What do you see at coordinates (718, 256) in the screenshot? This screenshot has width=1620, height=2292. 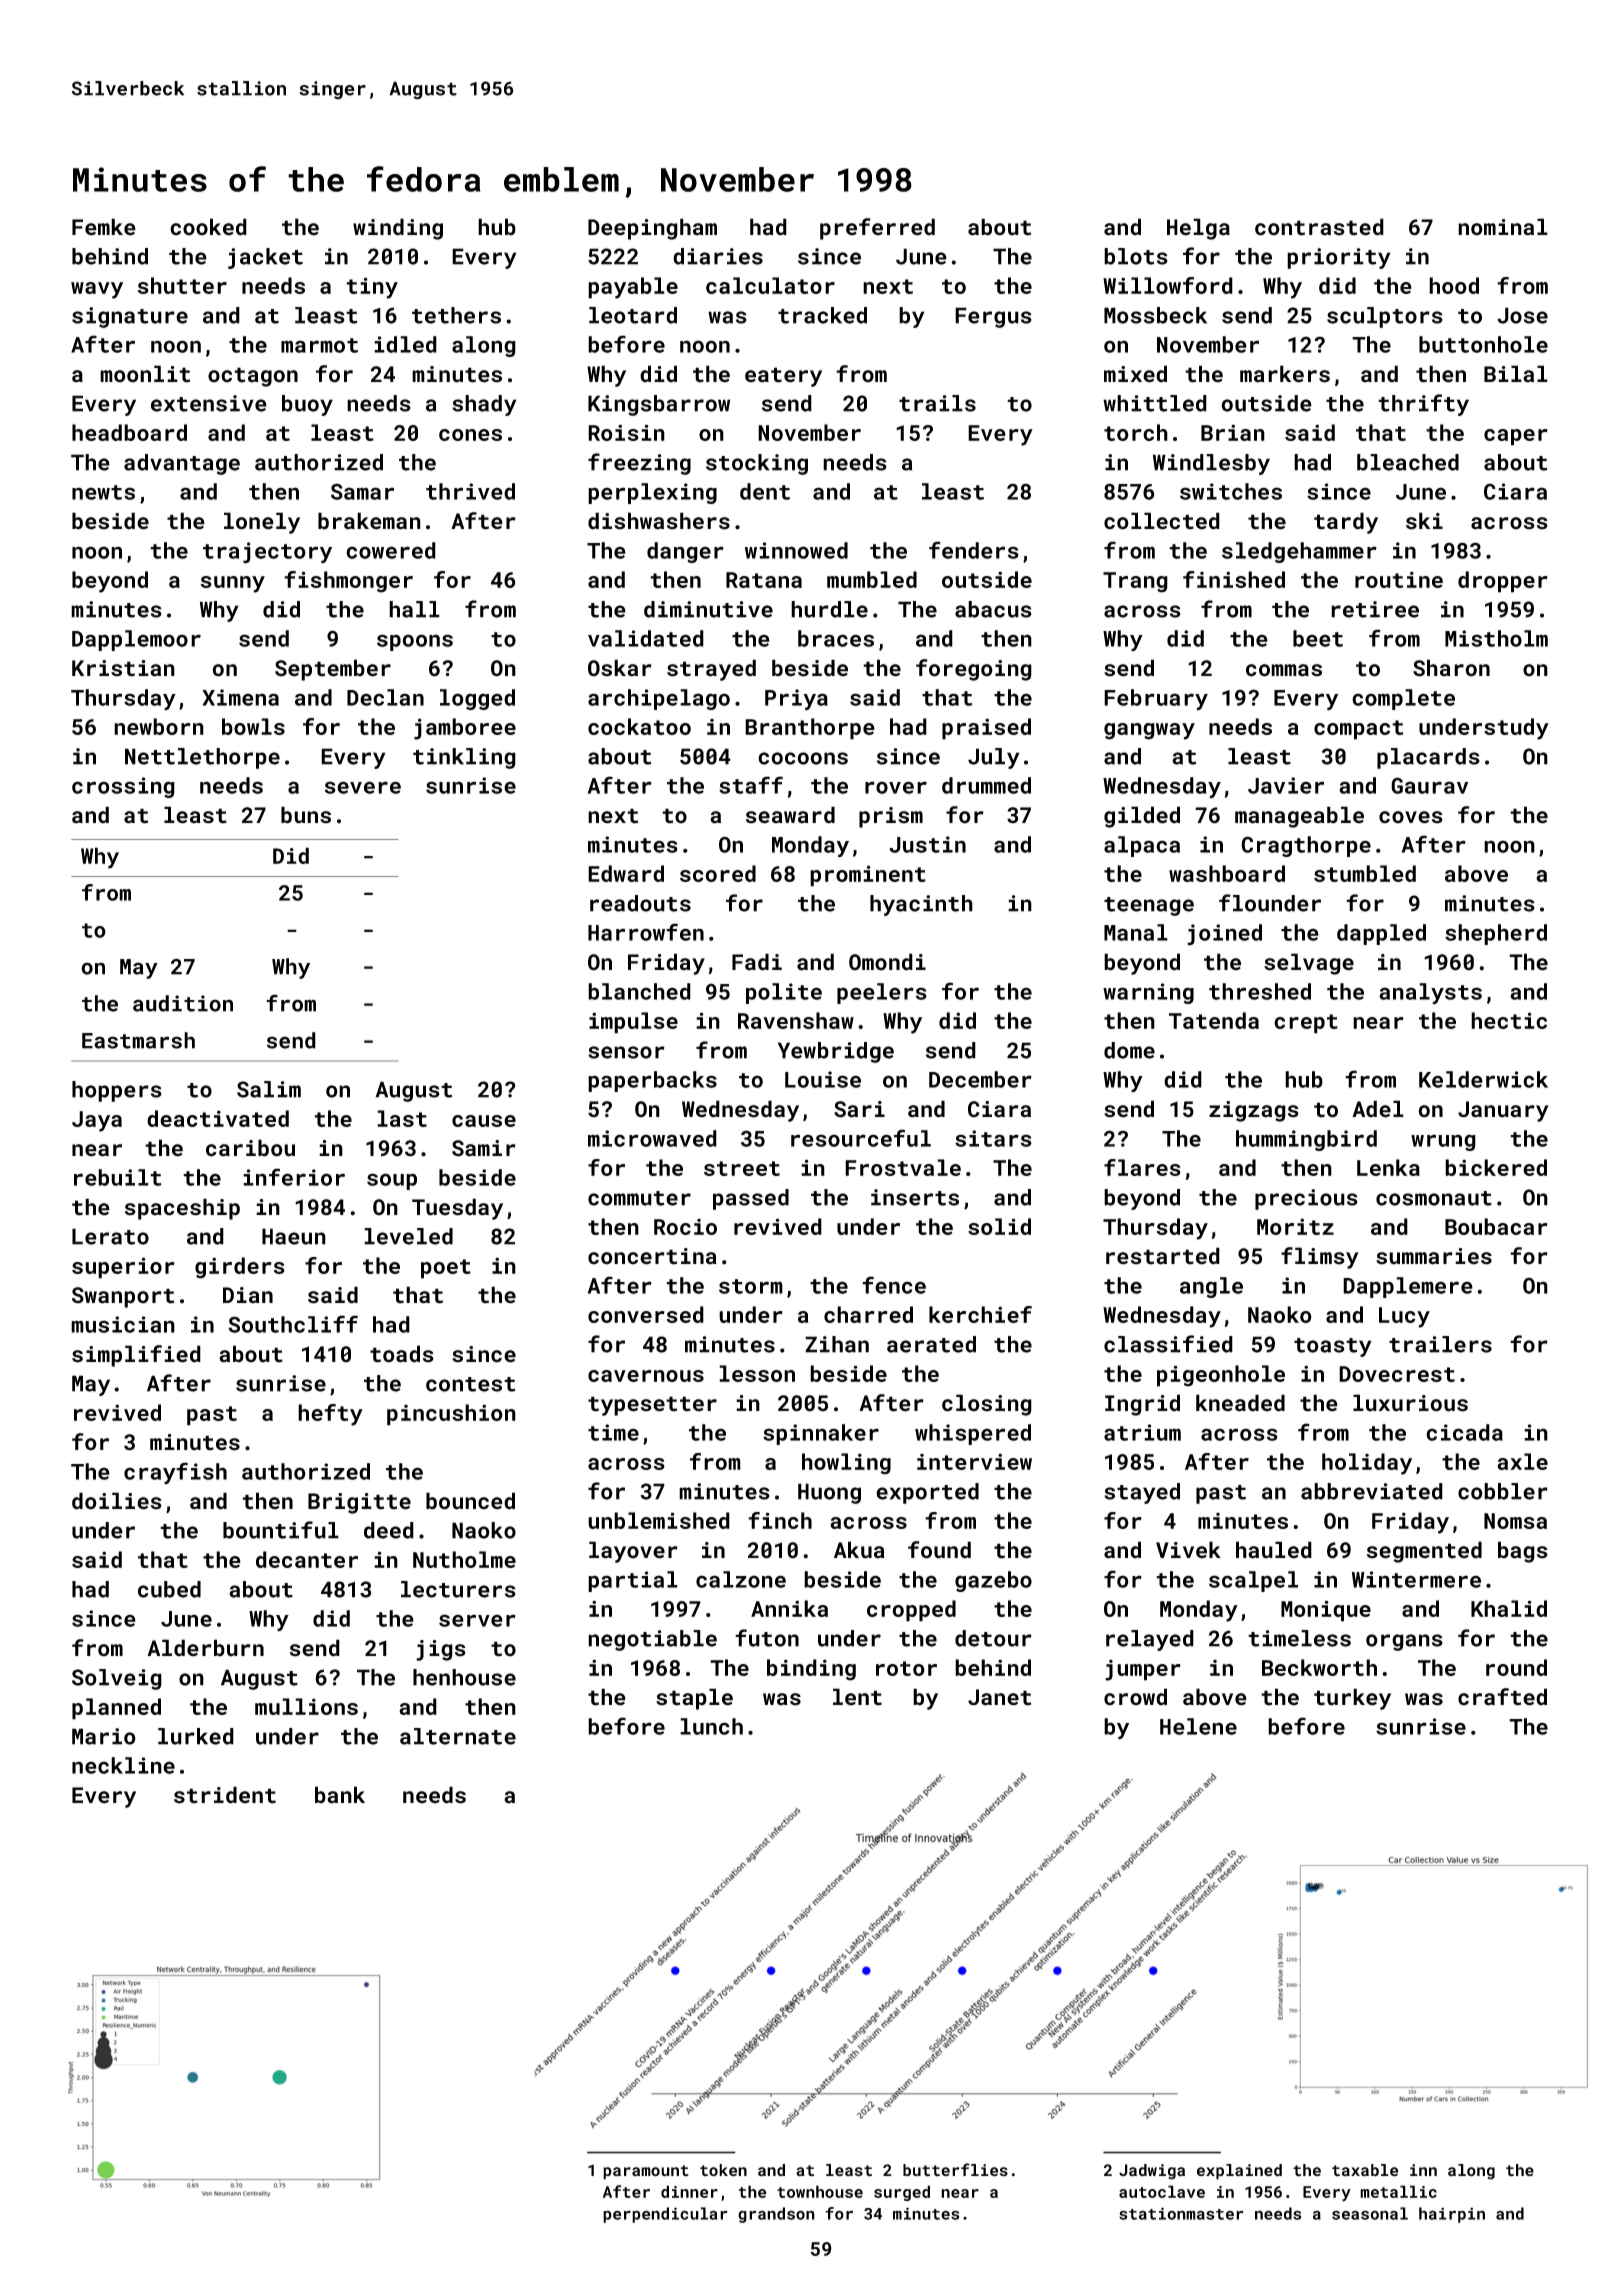 I see `diaries` at bounding box center [718, 256].
